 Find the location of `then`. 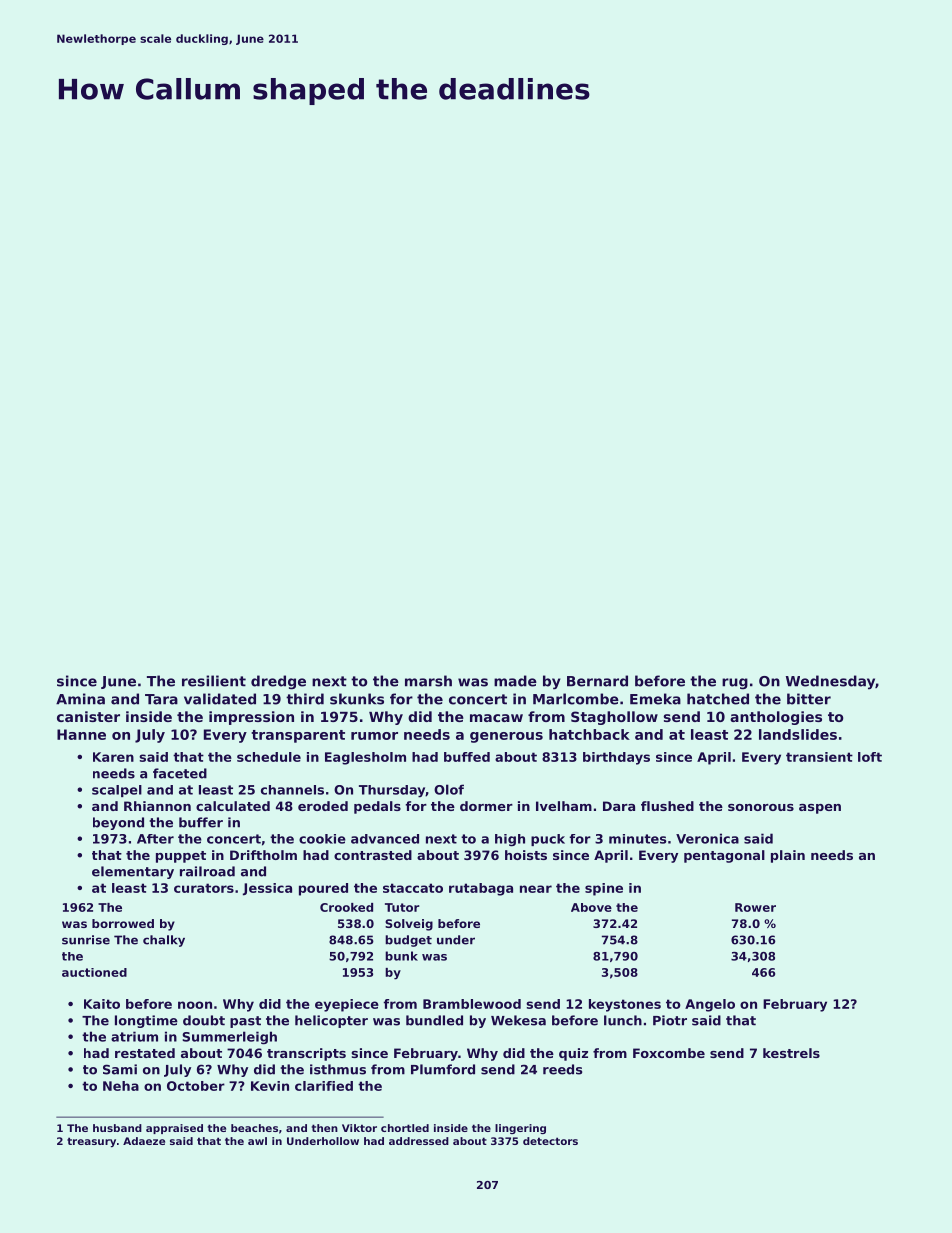

then is located at coordinates (325, 1128).
